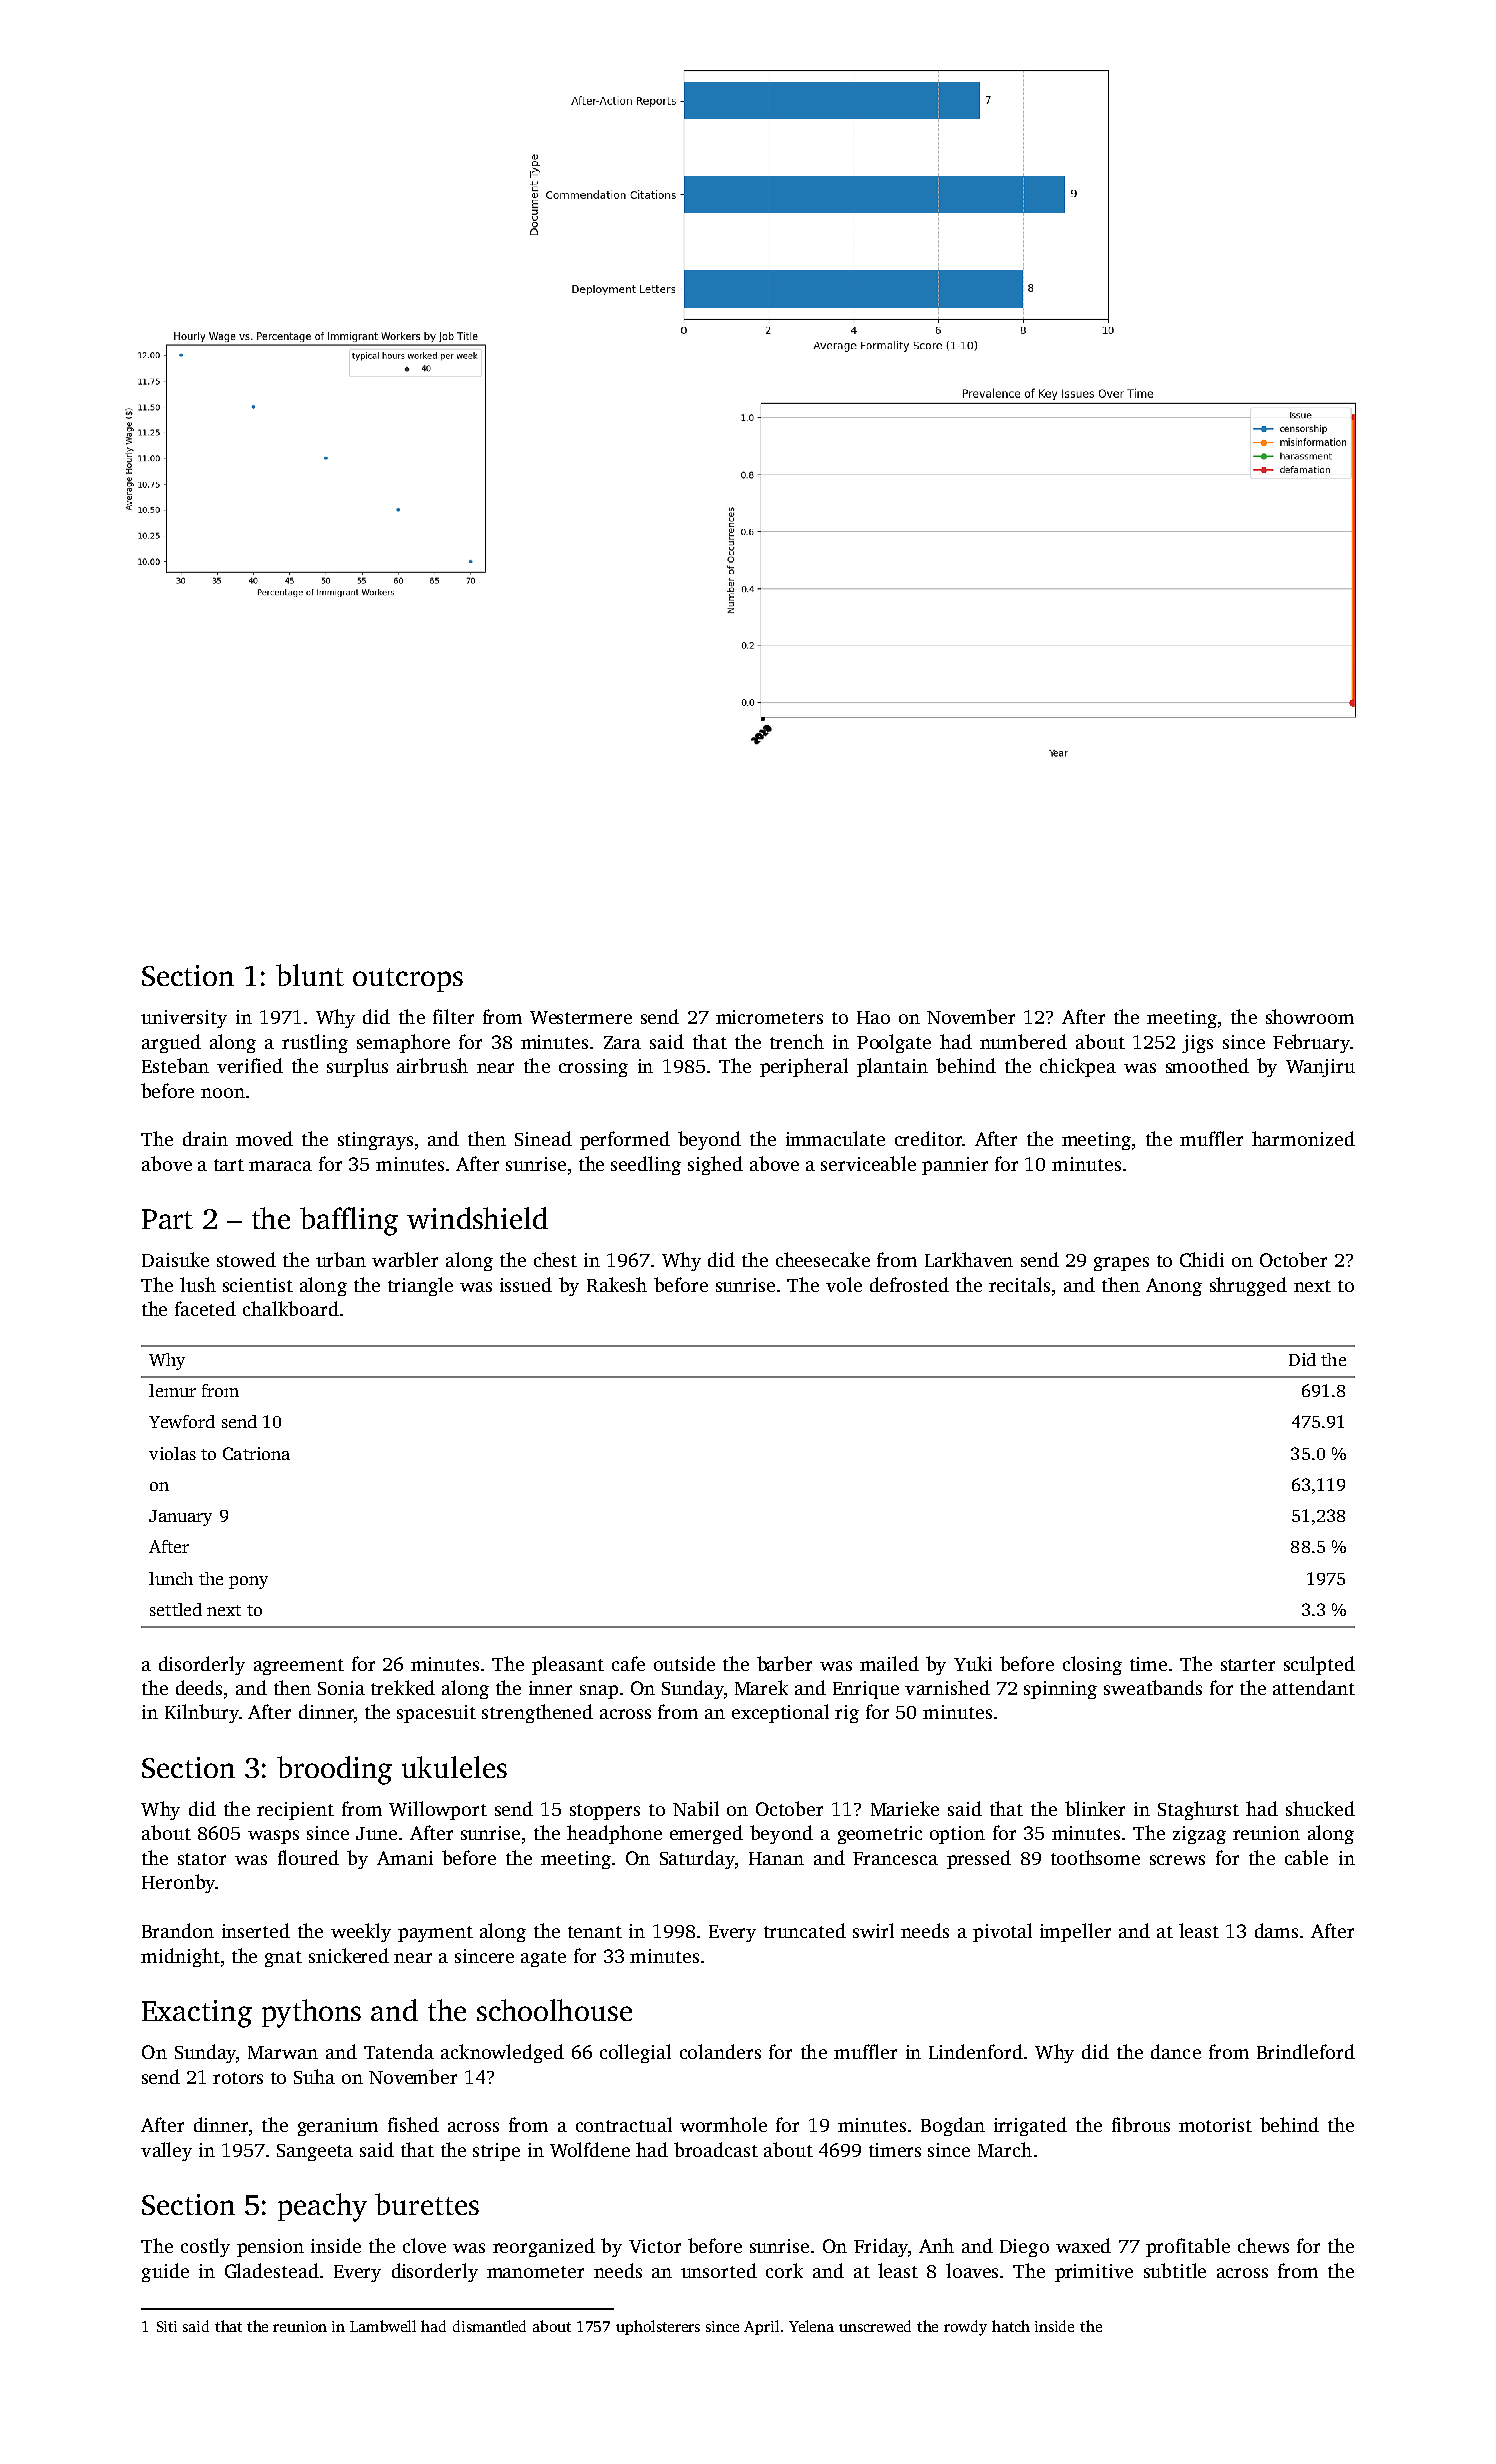 Image resolution: width=1496 pixels, height=2464 pixels. What do you see at coordinates (1174, 1287) in the image?
I see `Anong` at bounding box center [1174, 1287].
